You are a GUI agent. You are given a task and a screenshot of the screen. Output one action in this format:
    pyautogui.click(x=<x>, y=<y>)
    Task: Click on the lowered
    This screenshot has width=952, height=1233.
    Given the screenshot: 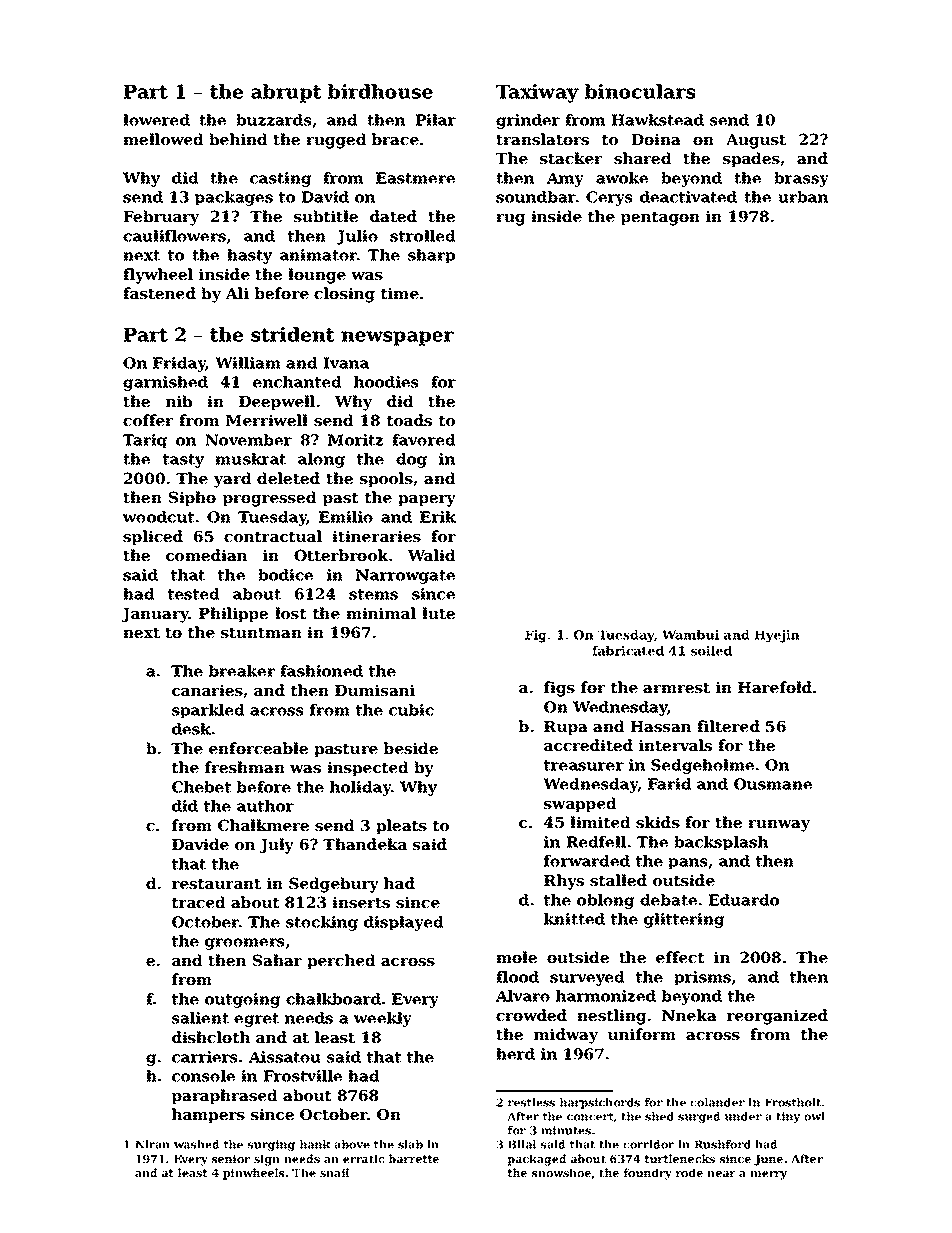 What is the action you would take?
    pyautogui.click(x=156, y=120)
